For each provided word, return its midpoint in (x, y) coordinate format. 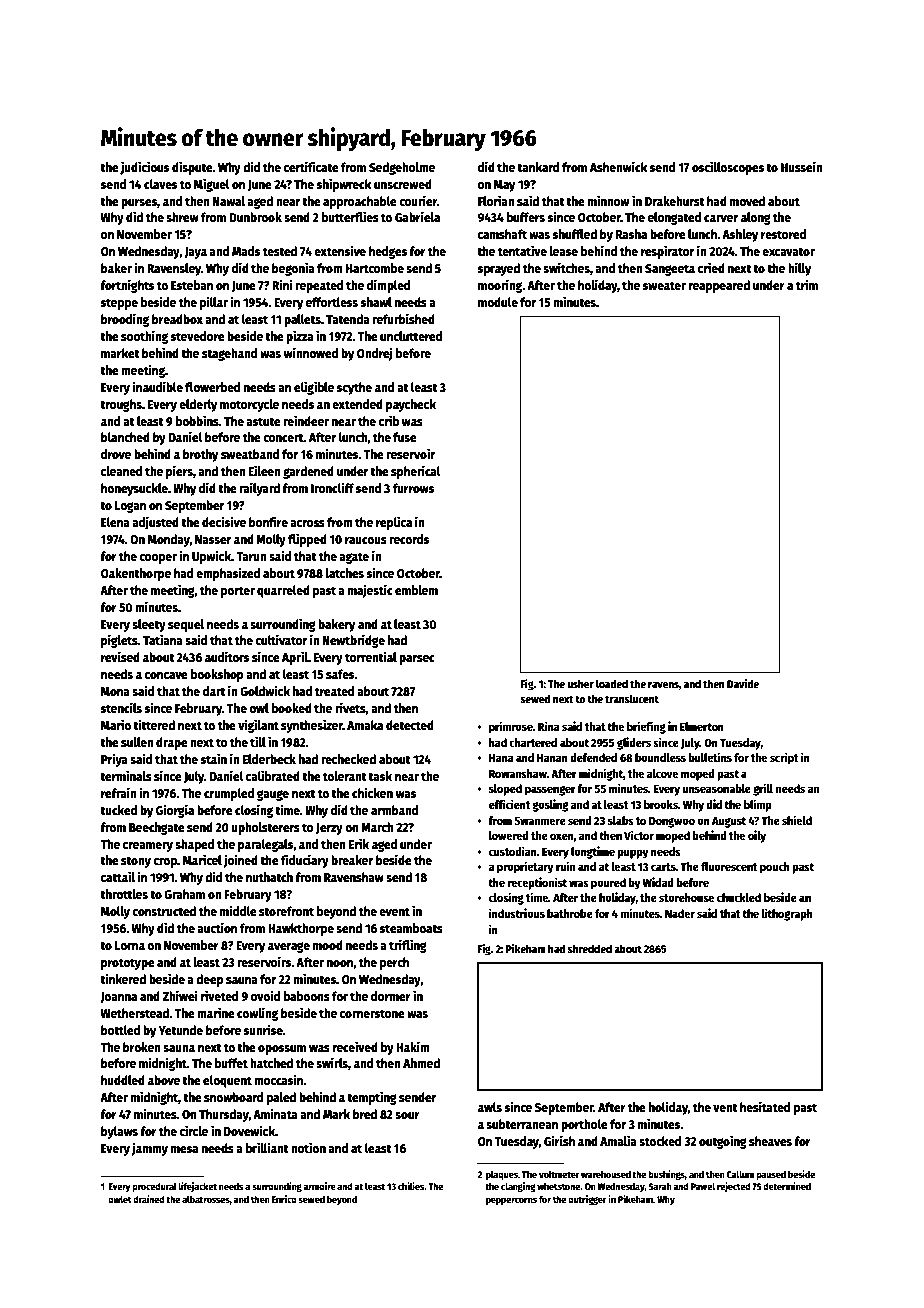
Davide (743, 683)
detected (410, 725)
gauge (273, 795)
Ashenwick (619, 166)
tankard (538, 167)
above (164, 1080)
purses (139, 204)
